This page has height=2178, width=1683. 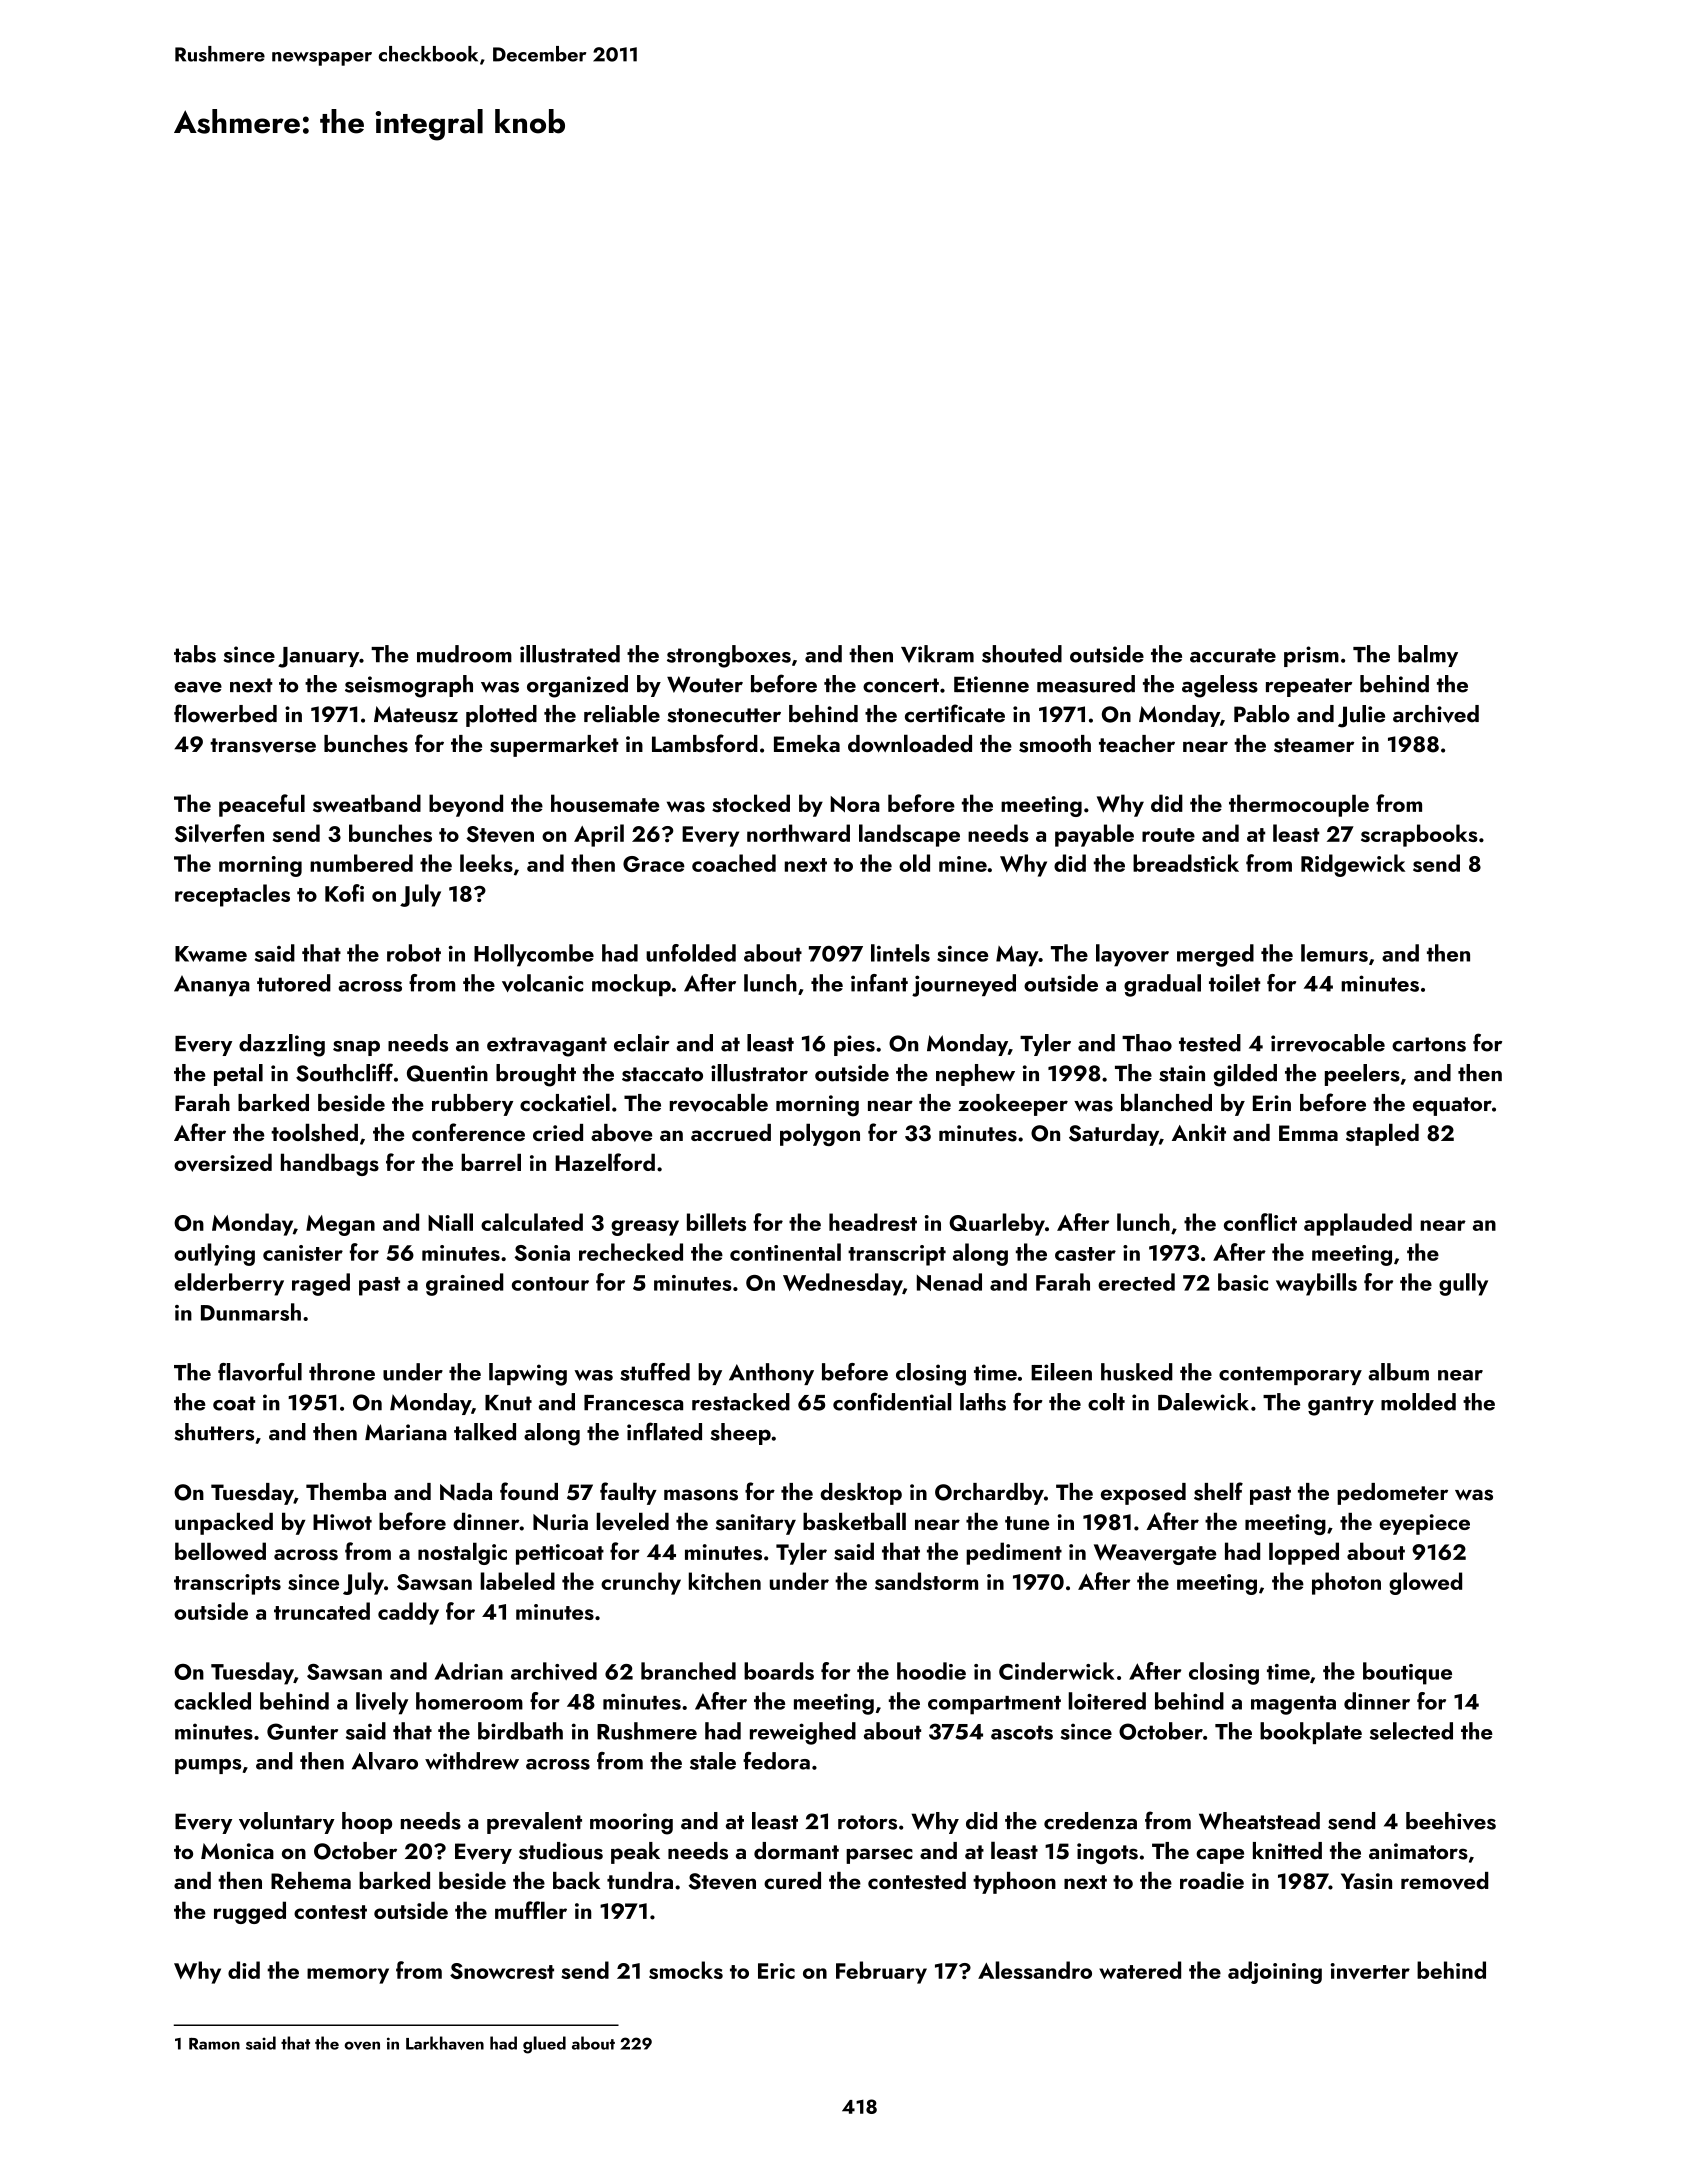 What do you see at coordinates (1243, 1282) in the page?
I see `basic` at bounding box center [1243, 1282].
